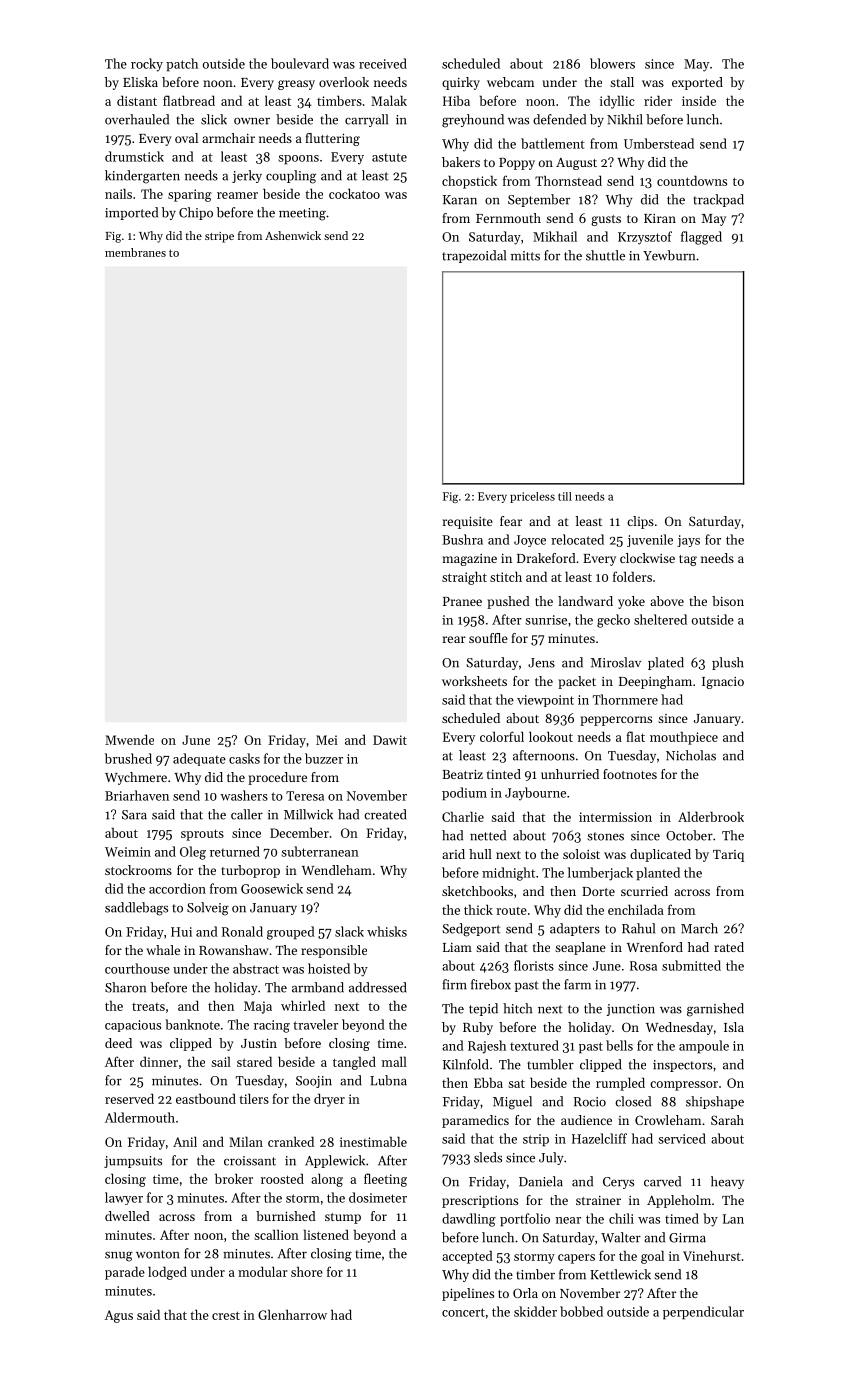  Describe the element at coordinates (129, 739) in the screenshot. I see `Mwende` at that location.
